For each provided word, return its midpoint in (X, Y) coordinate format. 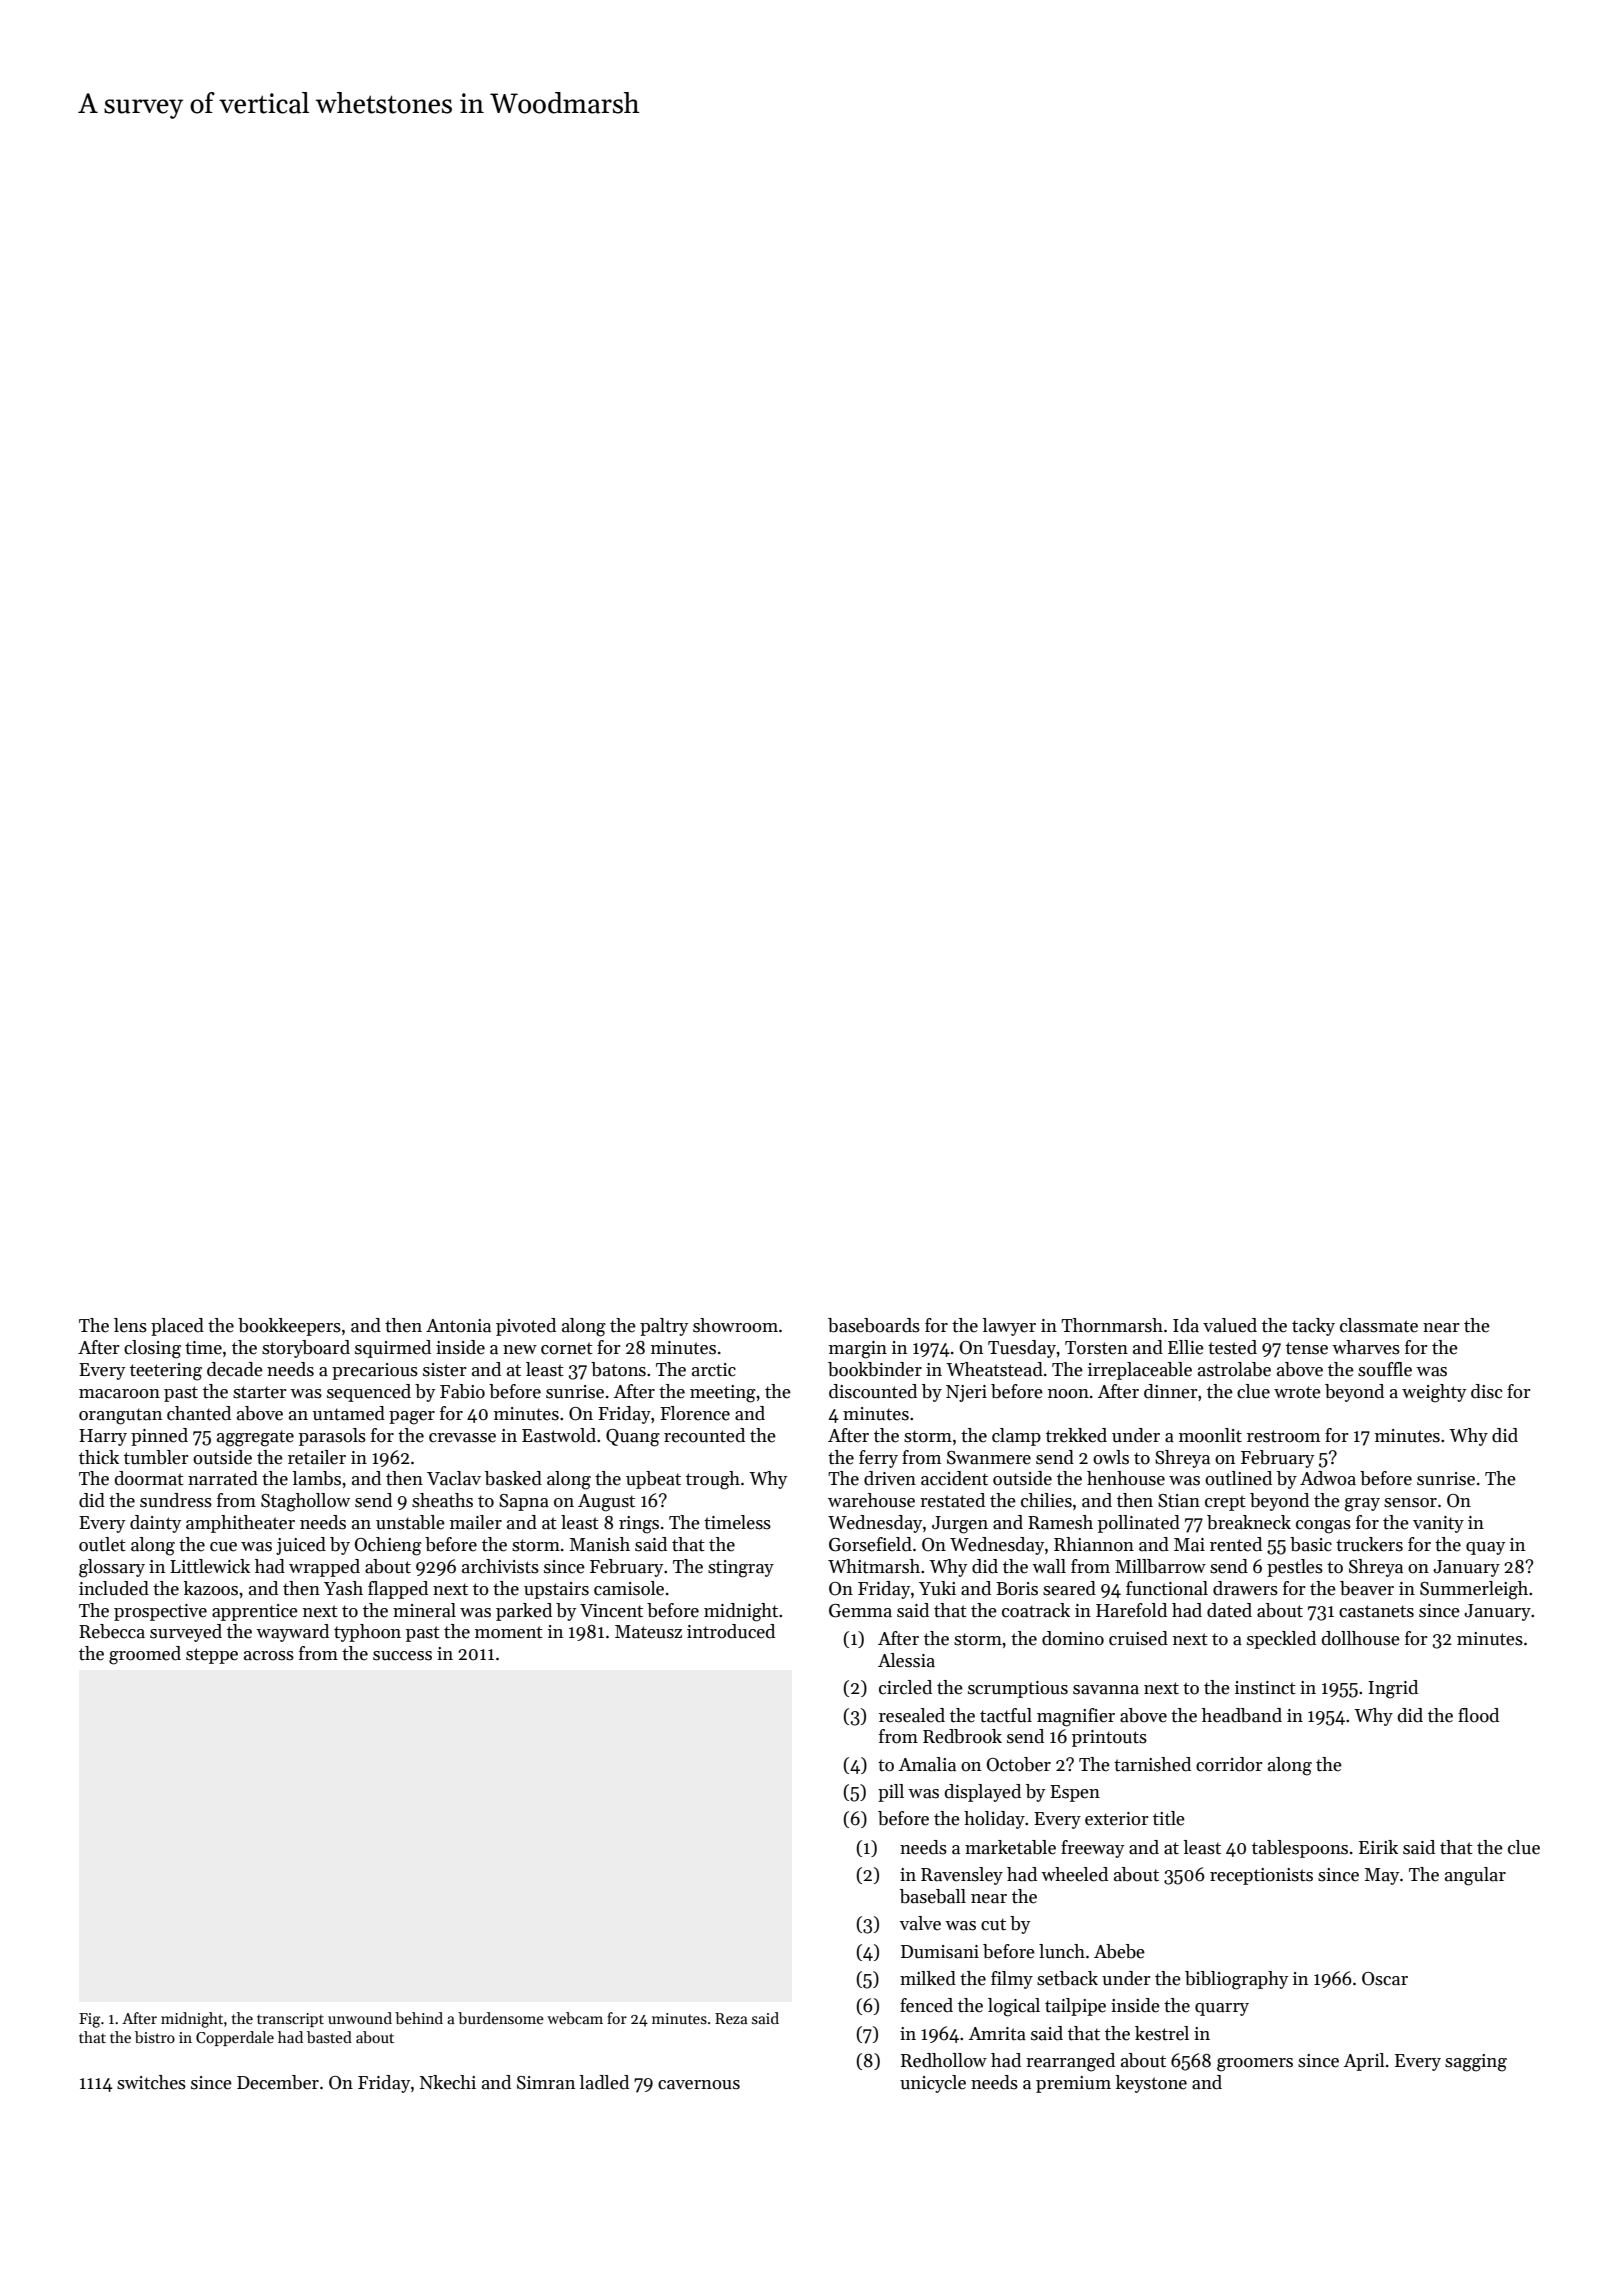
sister (445, 1370)
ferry (878, 1459)
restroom (1283, 1436)
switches (151, 2082)
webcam (575, 2018)
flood (1478, 1715)
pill (891, 1793)
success (402, 1656)
